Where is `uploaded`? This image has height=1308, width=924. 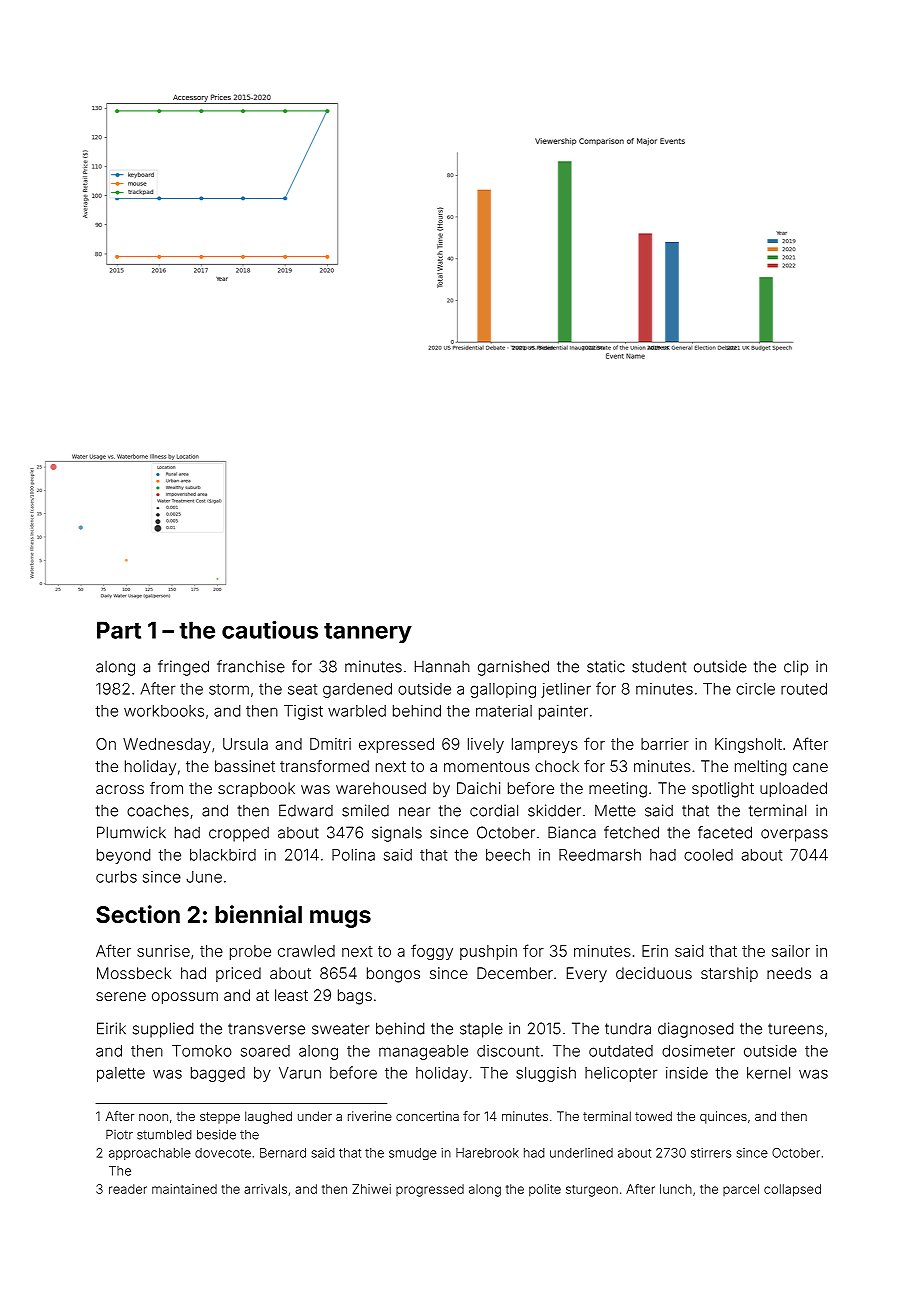 uploaded is located at coordinates (793, 789).
